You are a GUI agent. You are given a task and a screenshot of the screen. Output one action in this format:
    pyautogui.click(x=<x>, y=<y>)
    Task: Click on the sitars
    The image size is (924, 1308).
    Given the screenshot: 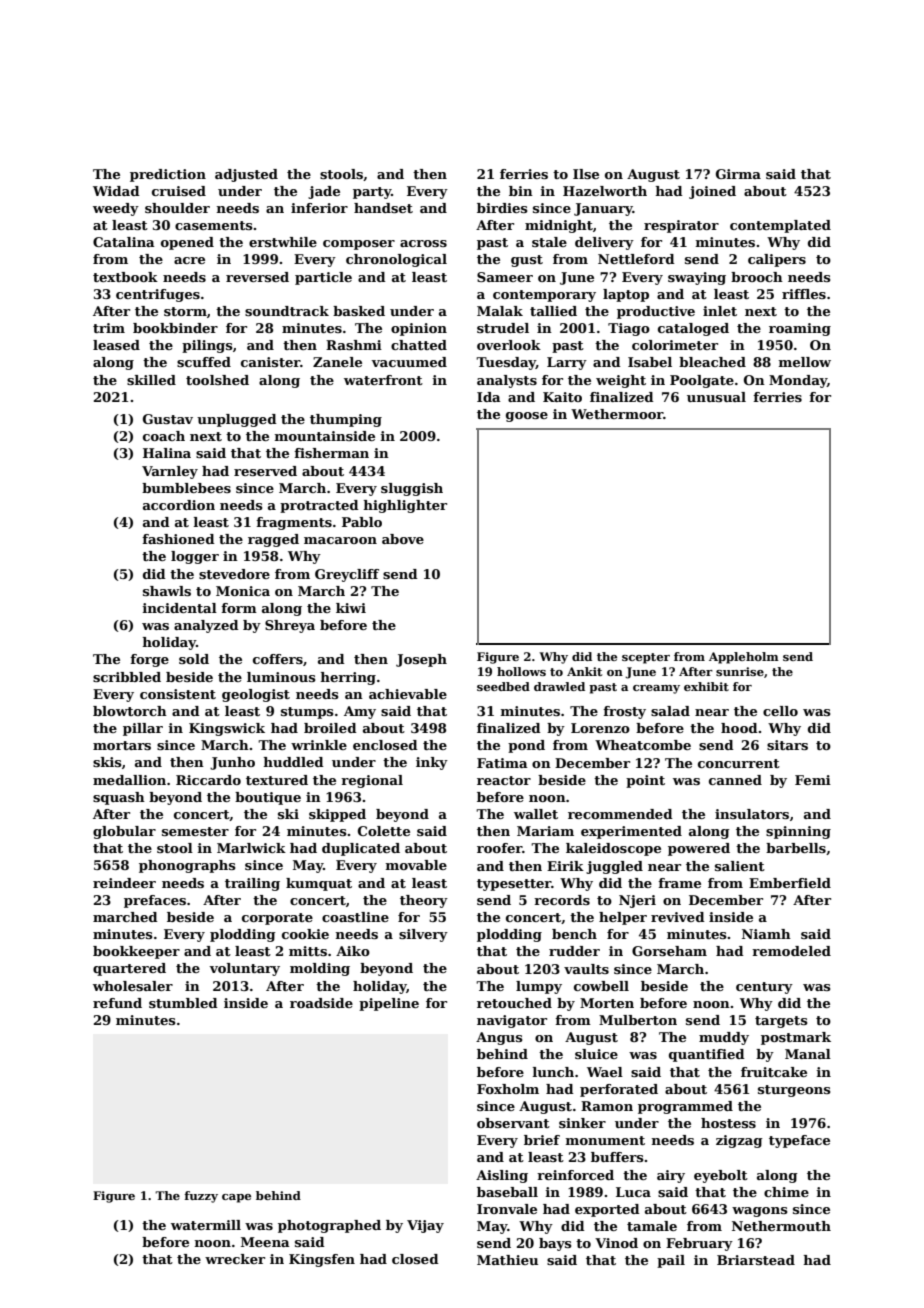 What is the action you would take?
    pyautogui.click(x=787, y=745)
